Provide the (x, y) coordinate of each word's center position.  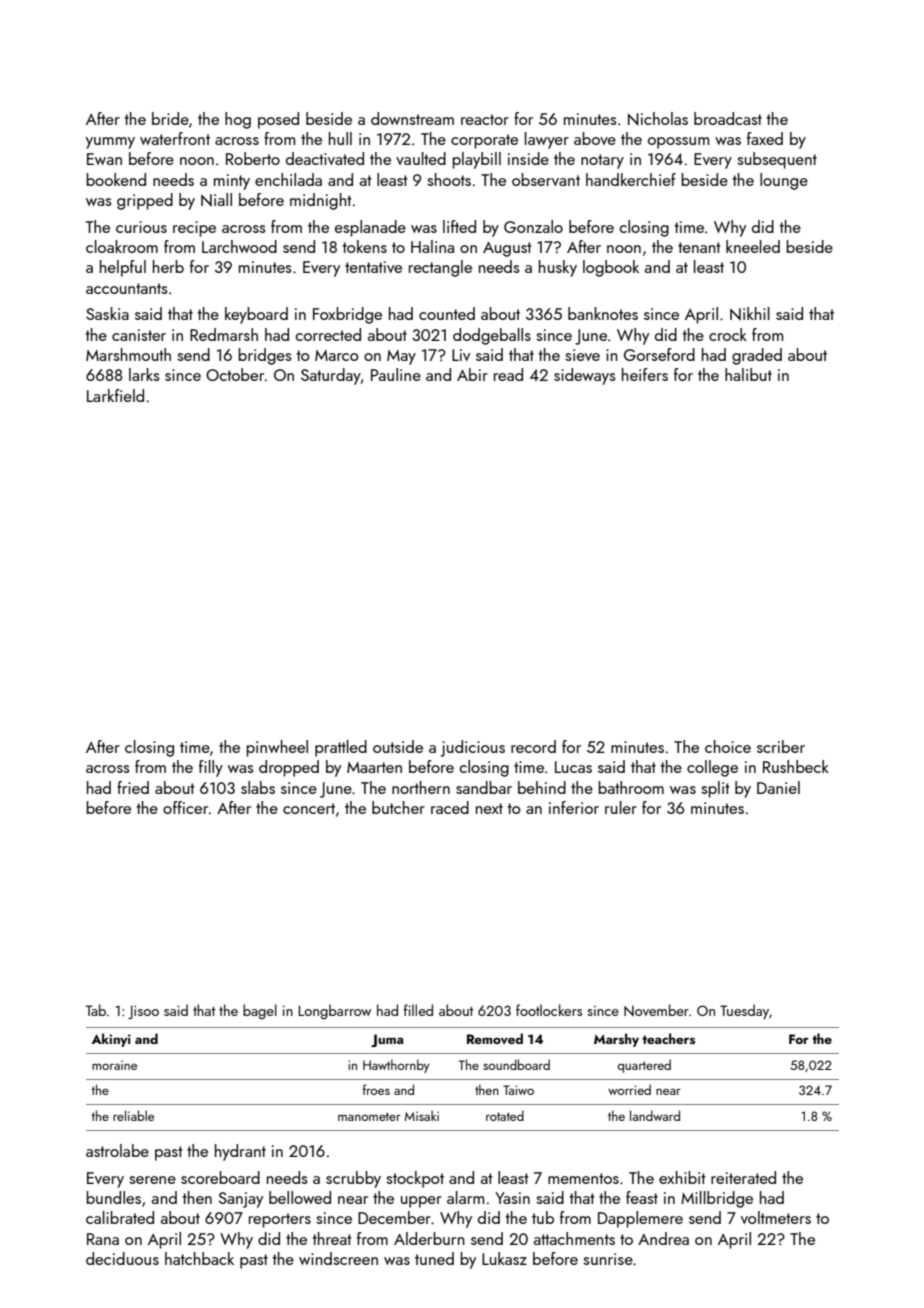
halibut (748, 374)
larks (144, 374)
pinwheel (277, 748)
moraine (114, 1065)
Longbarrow (334, 1011)
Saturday (331, 376)
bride (170, 118)
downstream (412, 118)
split (715, 789)
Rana (103, 1239)
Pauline (396, 374)
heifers (645, 374)
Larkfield (115, 395)
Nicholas (658, 119)
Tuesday (744, 1011)
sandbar (484, 787)
